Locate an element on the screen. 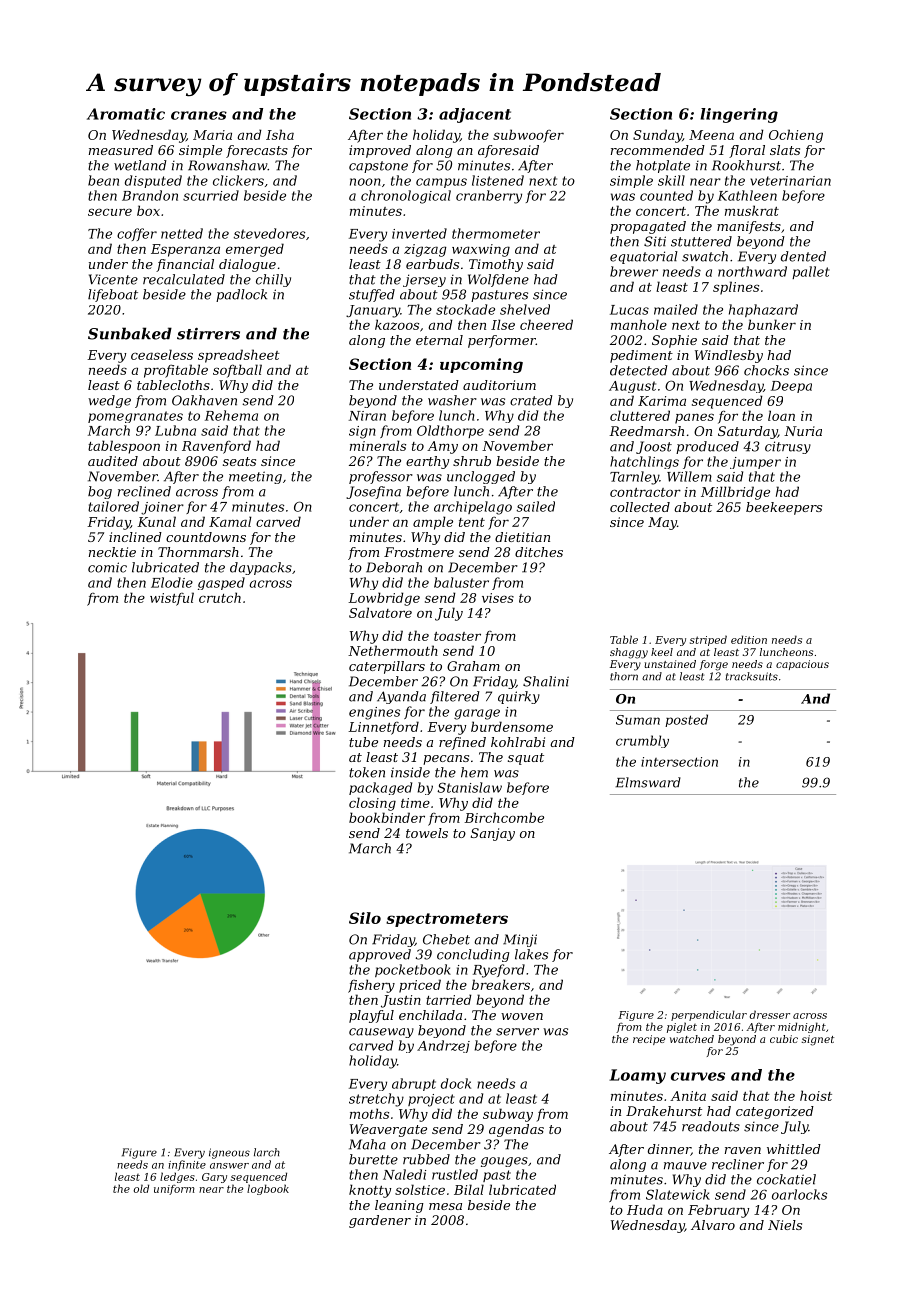  sailed is located at coordinates (536, 506).
